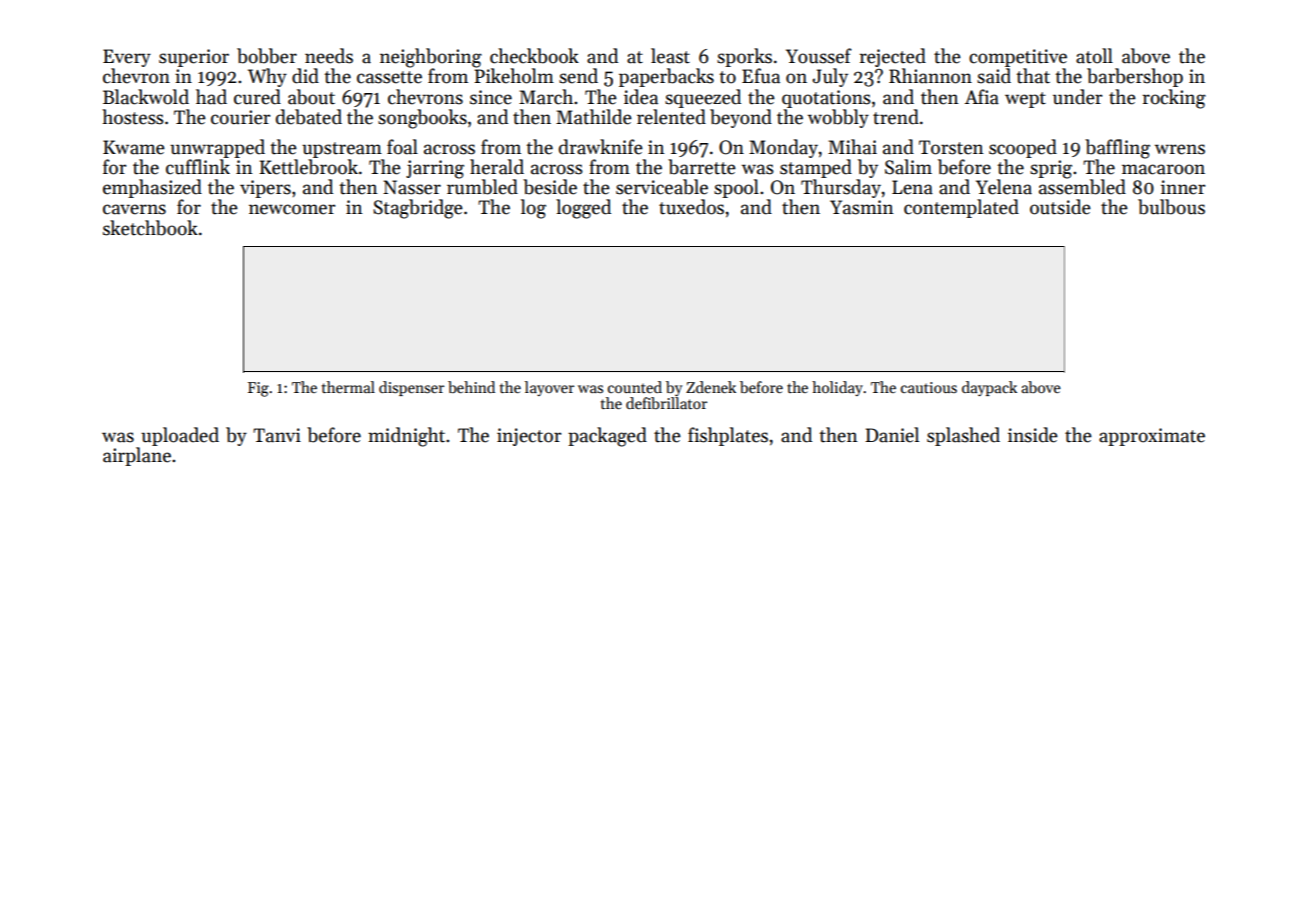 This screenshot has width=1308, height=924. What do you see at coordinates (691, 207) in the screenshot?
I see `tuxedos` at bounding box center [691, 207].
